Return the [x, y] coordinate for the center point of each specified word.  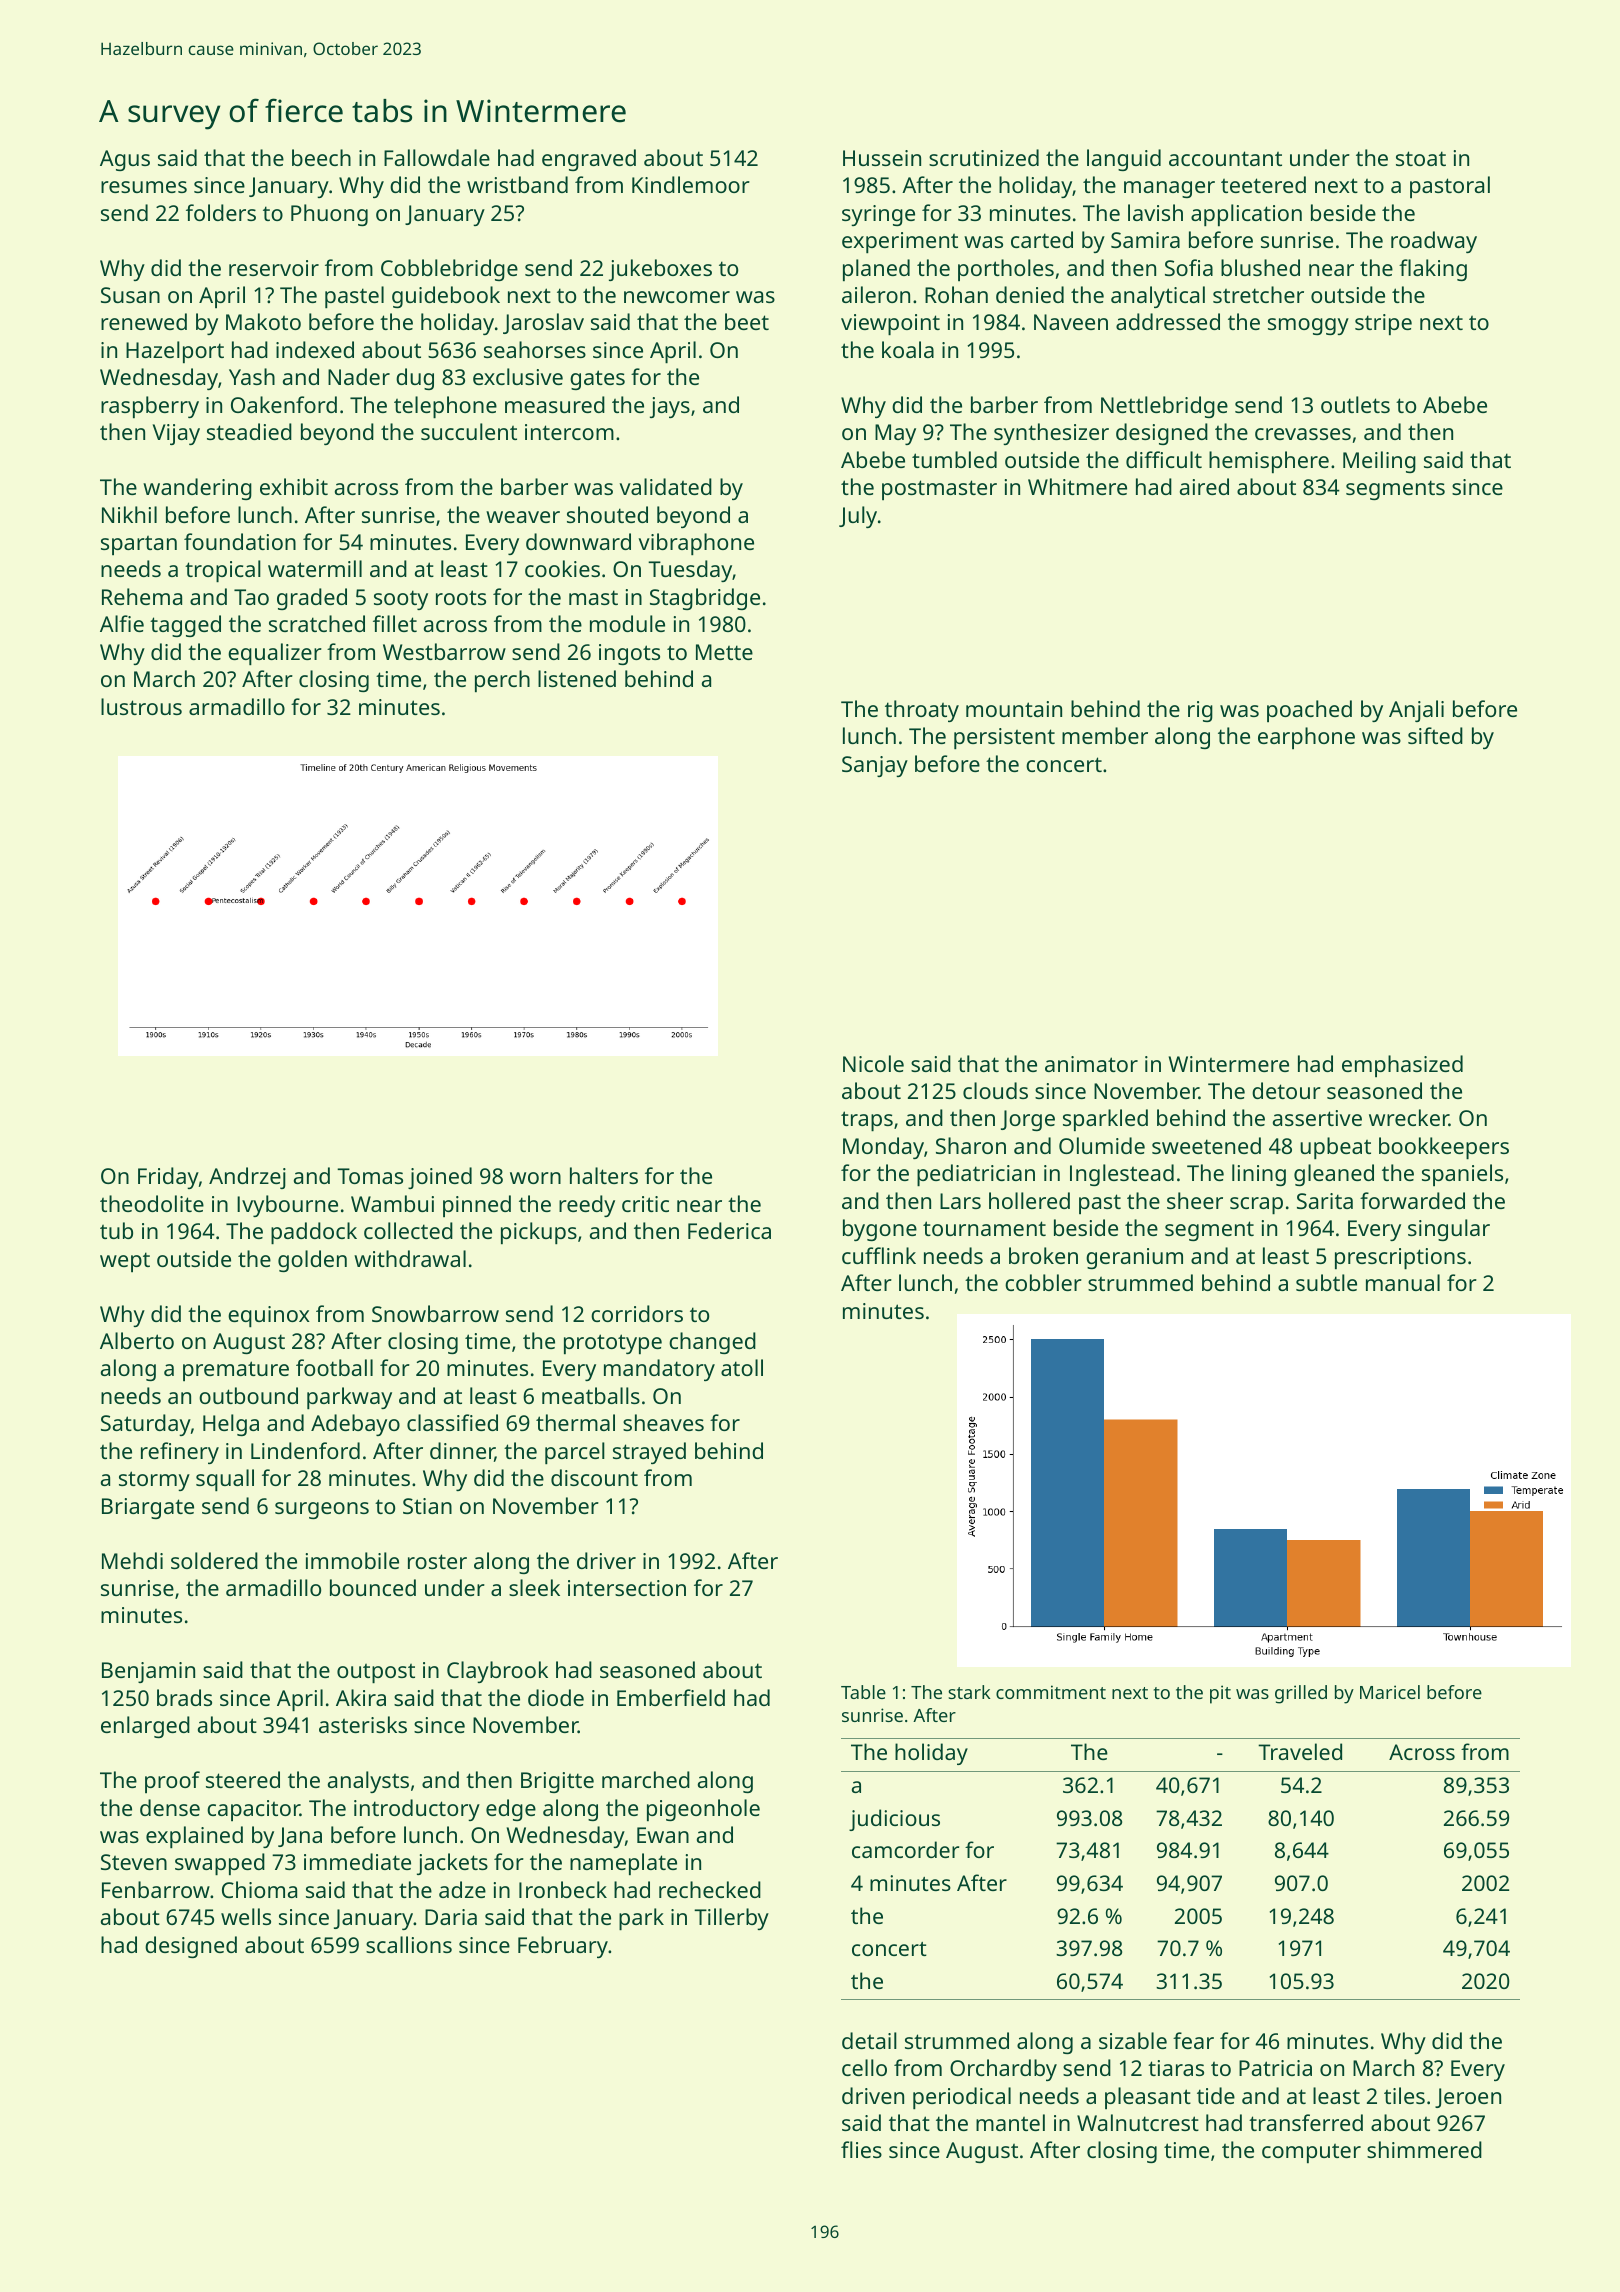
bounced [373, 1587]
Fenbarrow [156, 1889]
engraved [589, 160]
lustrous [141, 706]
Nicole [873, 1063]
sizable [1133, 2040]
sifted [1435, 735]
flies [861, 2149]
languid [1124, 160]
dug [415, 379]
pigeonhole [703, 1810]
